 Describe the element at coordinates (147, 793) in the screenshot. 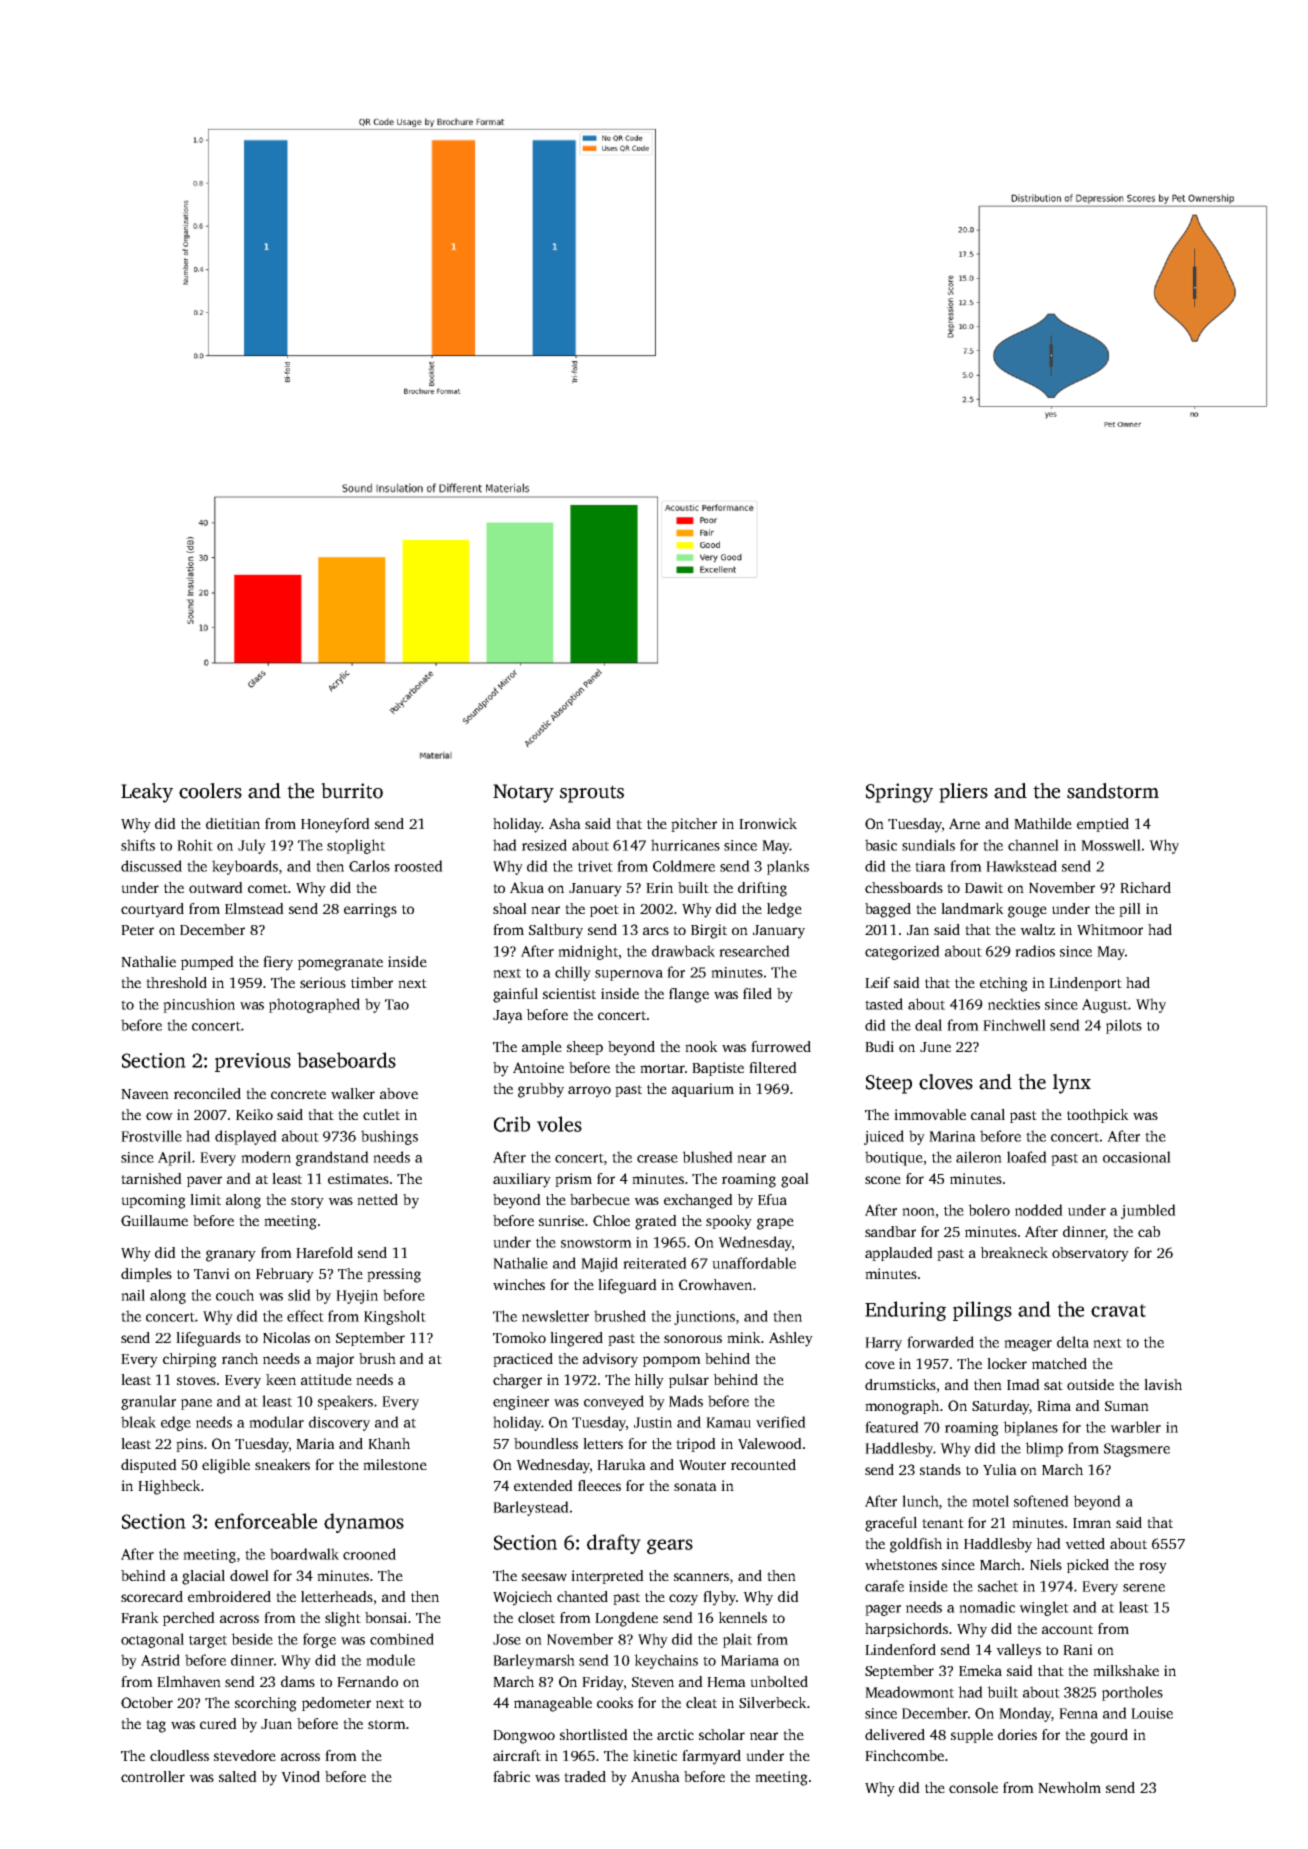

I see `Leaky` at that location.
